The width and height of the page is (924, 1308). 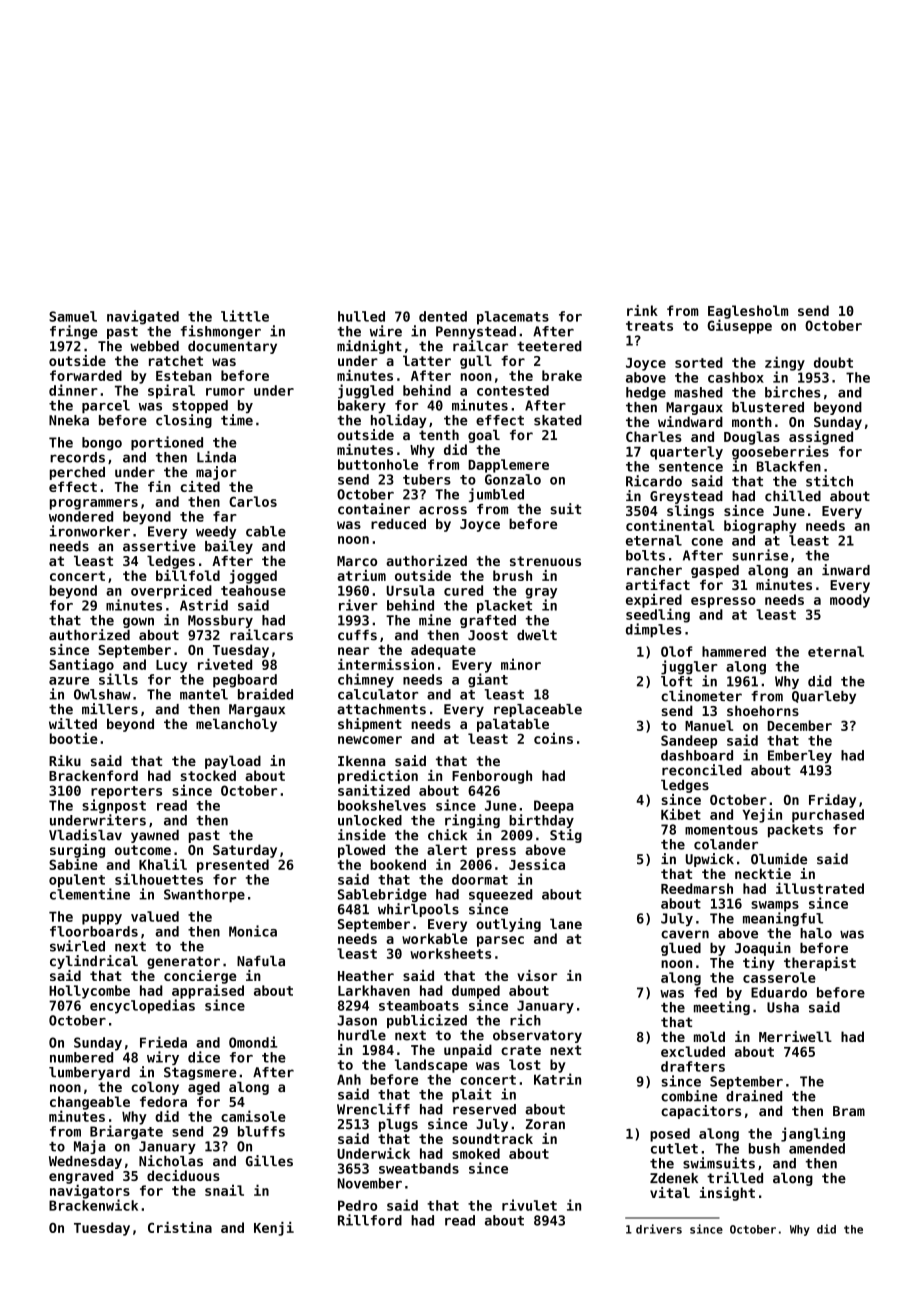 I want to click on goal, so click(x=484, y=436).
